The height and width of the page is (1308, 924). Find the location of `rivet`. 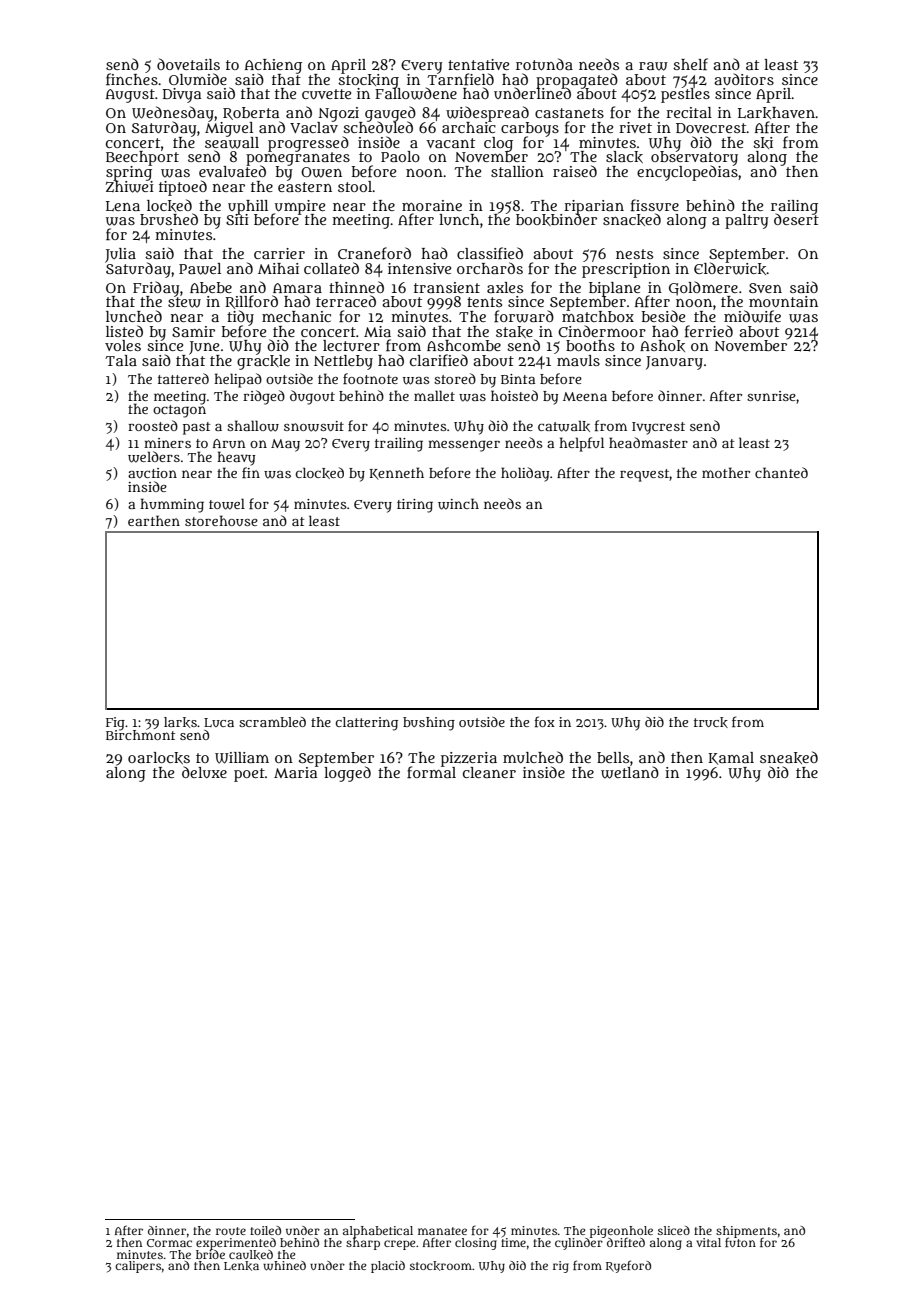

rivet is located at coordinates (635, 127).
